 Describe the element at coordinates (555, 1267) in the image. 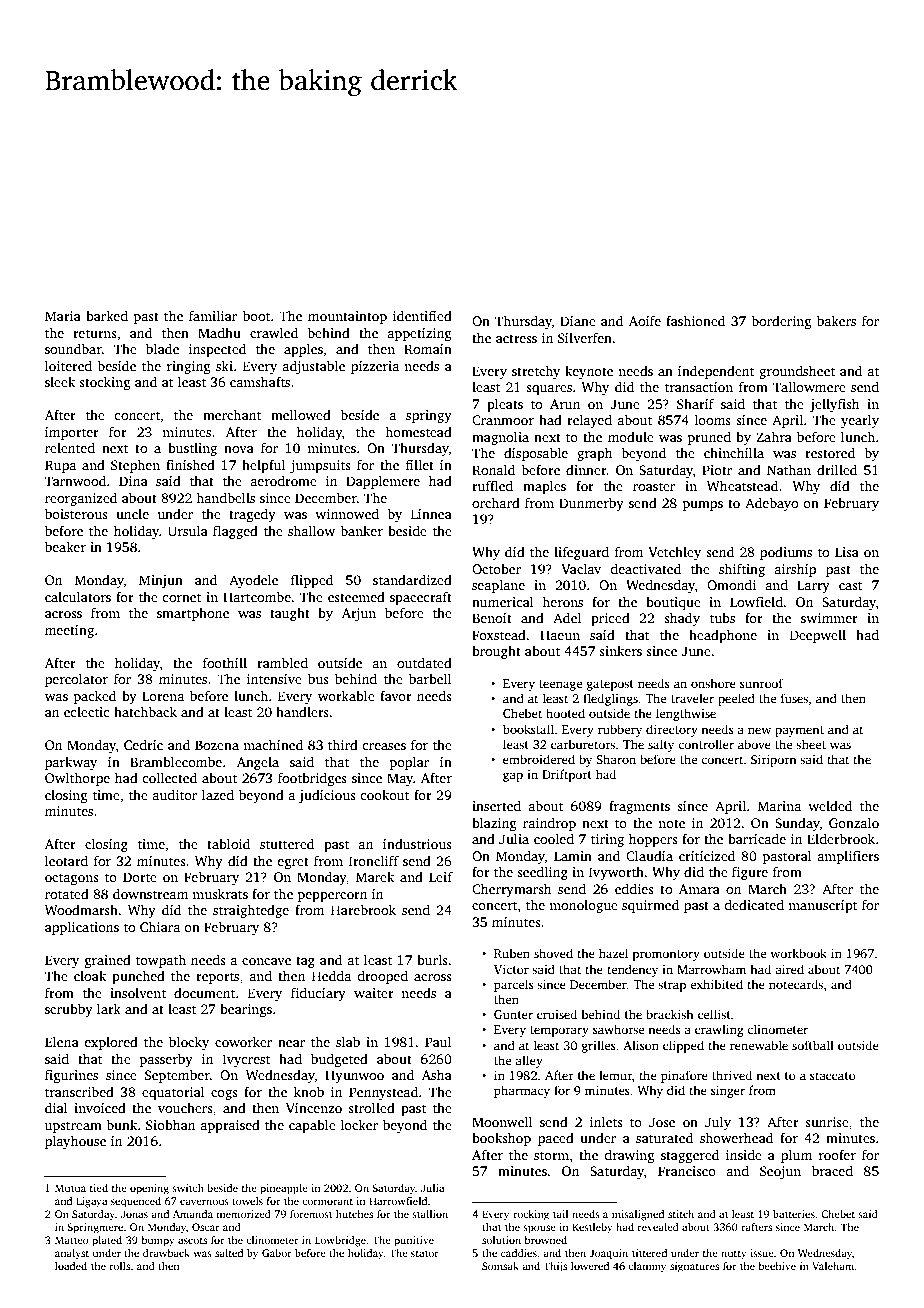

I see `Thijs` at that location.
